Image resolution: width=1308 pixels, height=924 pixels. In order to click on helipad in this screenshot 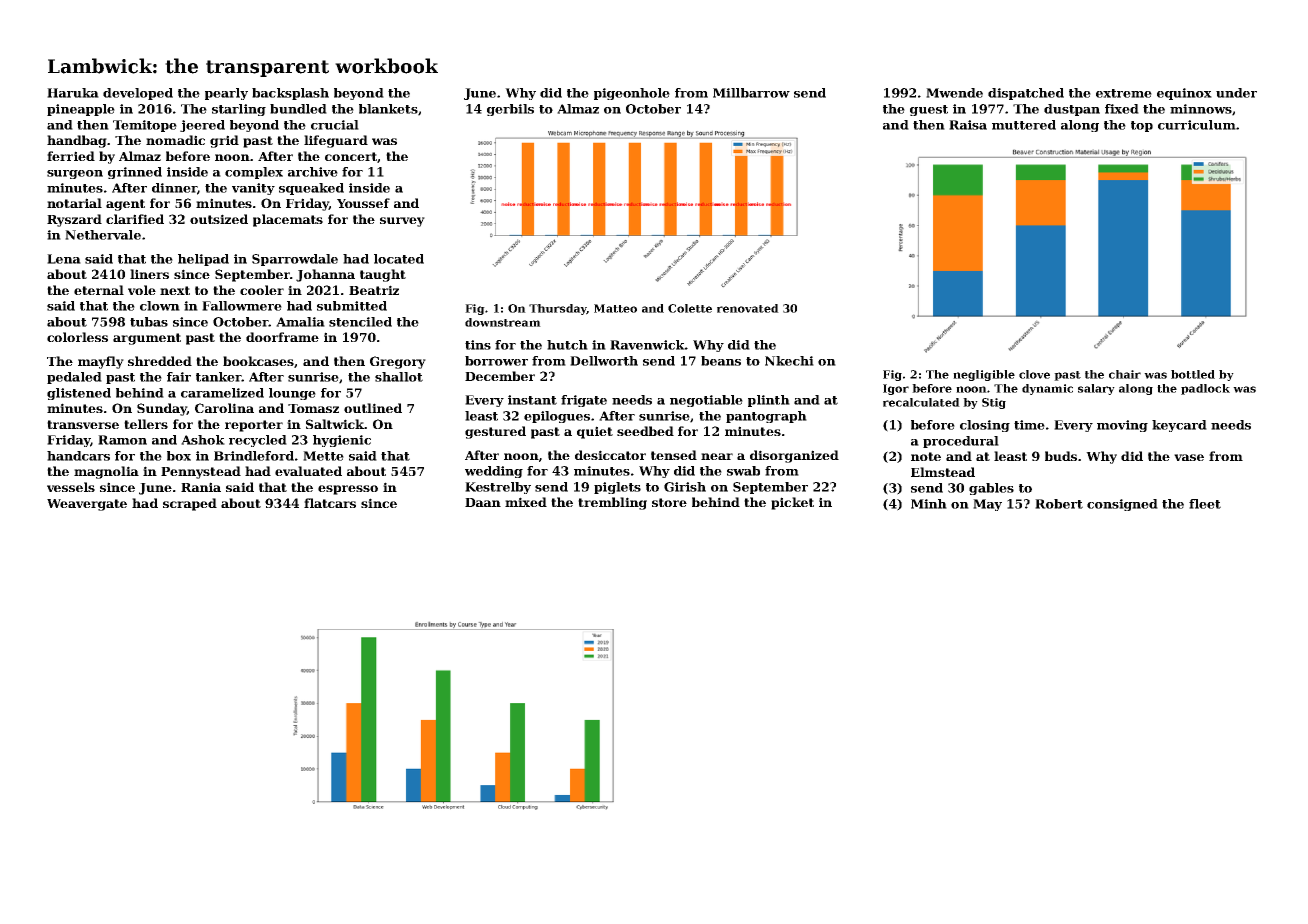, I will do `click(203, 260)`.
